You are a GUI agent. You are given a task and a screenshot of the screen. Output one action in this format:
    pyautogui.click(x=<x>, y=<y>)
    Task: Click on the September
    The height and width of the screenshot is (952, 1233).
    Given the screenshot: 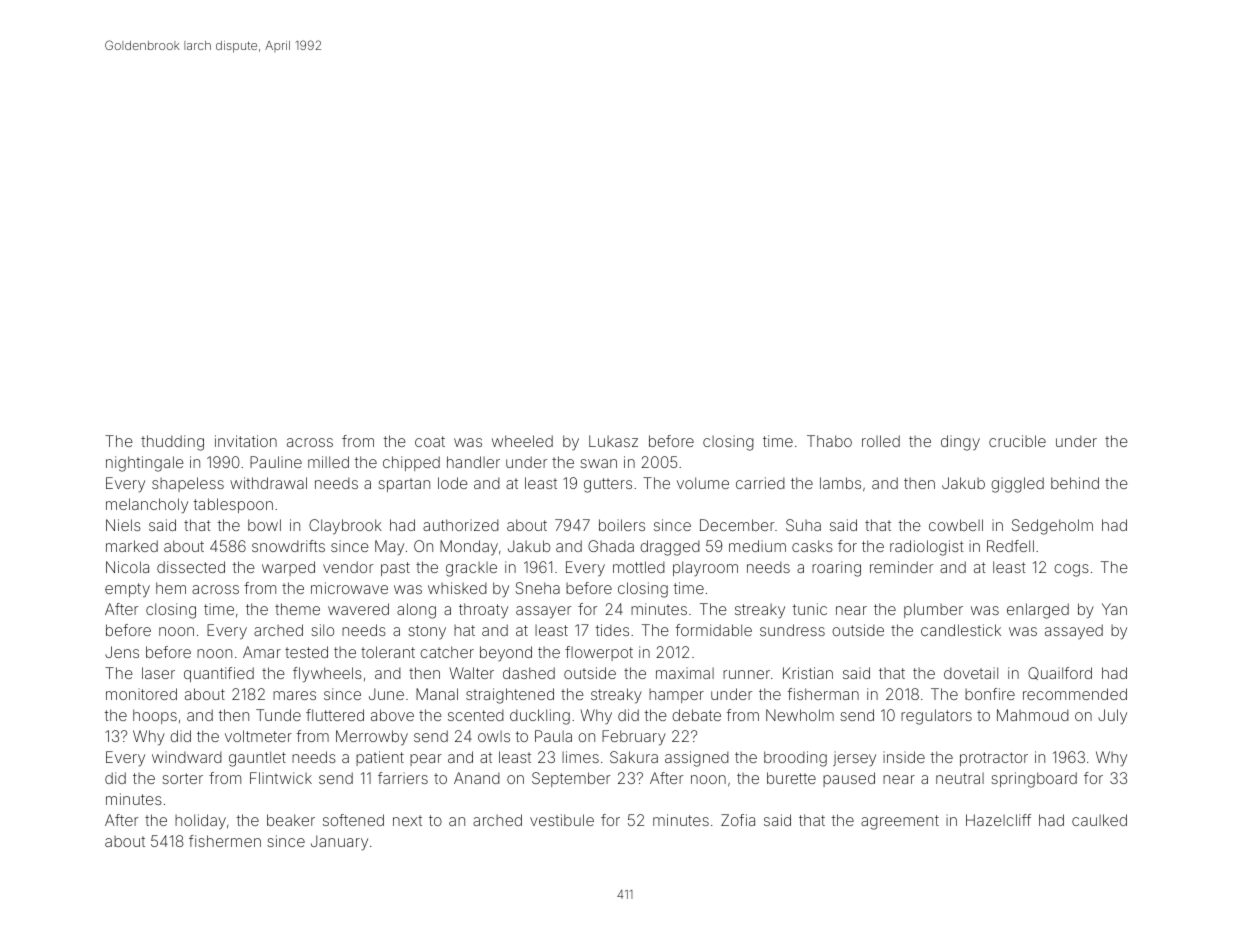 What is the action you would take?
    pyautogui.click(x=571, y=779)
